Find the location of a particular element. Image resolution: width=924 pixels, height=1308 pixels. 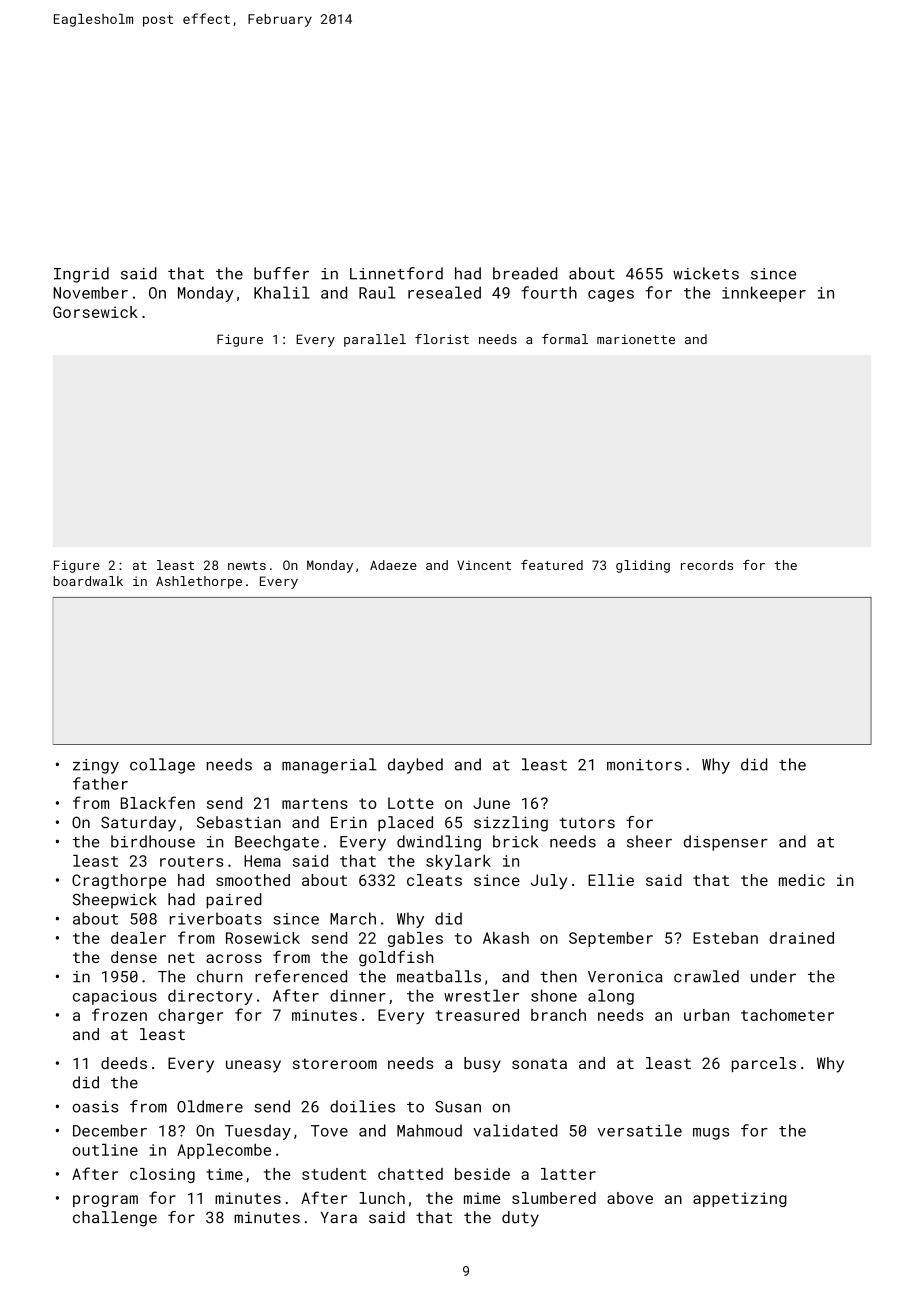

validated is located at coordinates (515, 1130).
